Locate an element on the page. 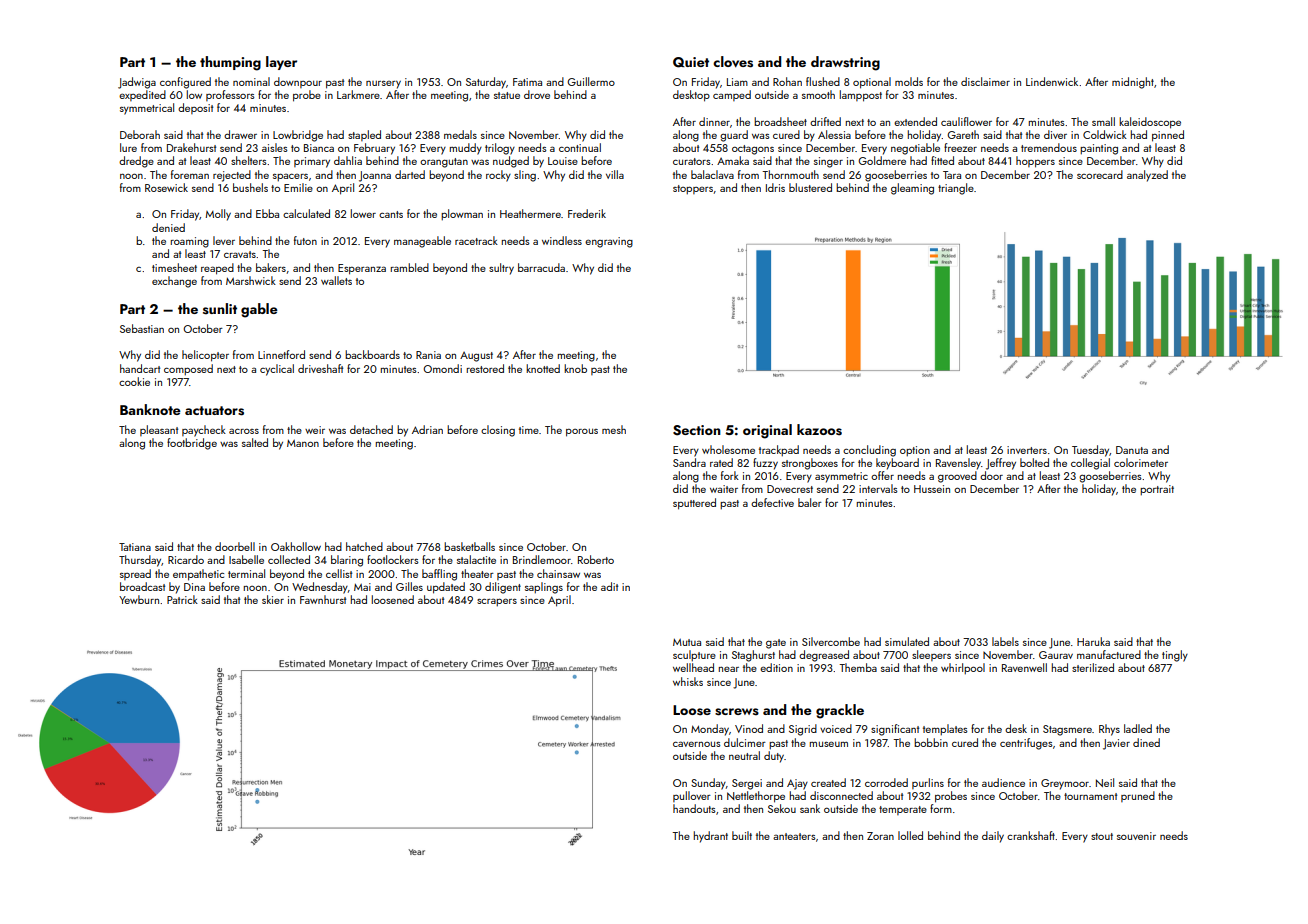 This document has width=1308, height=924. bolted is located at coordinates (1034, 462).
